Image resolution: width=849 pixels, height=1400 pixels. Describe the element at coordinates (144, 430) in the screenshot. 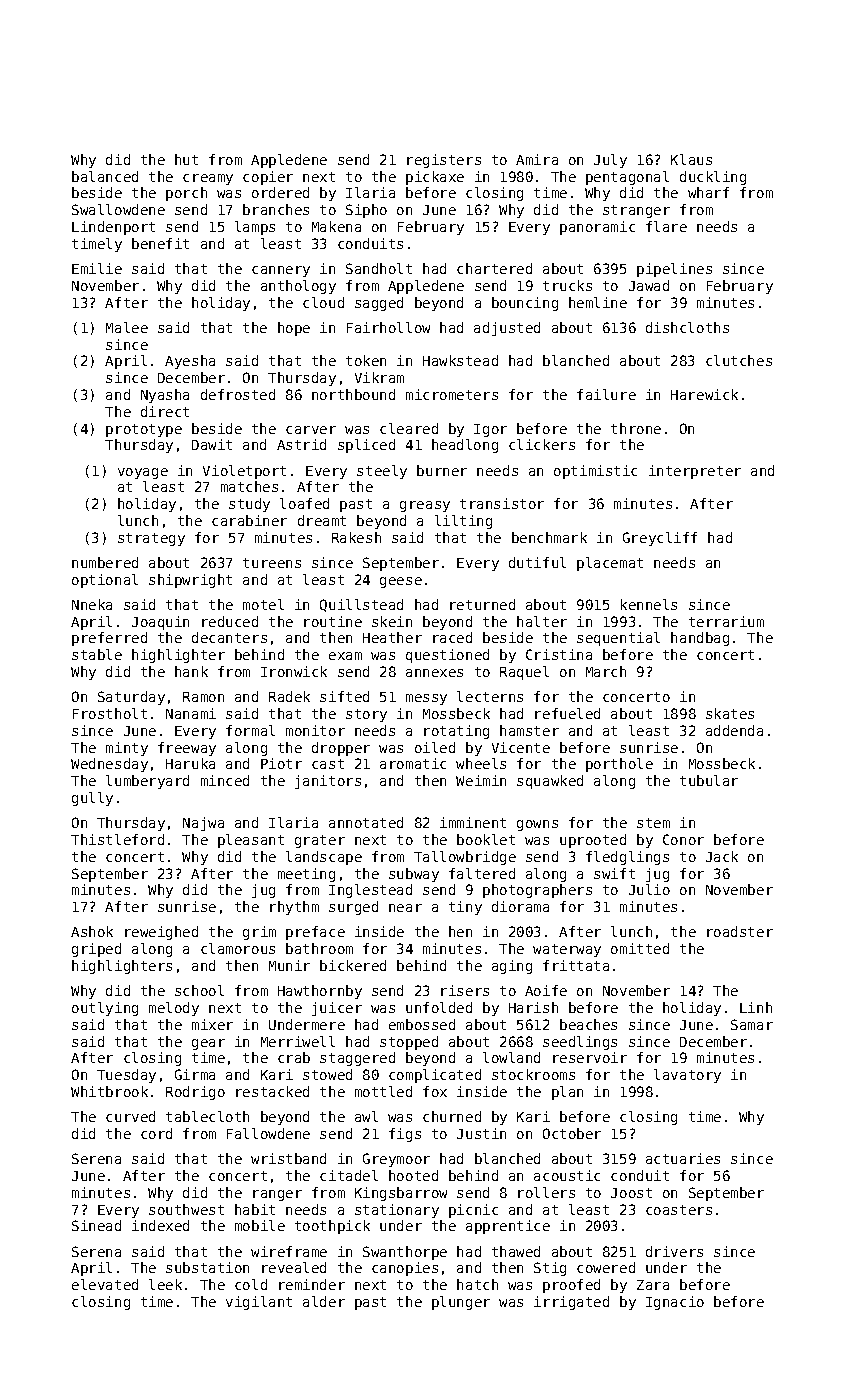

I see `prototype` at that location.
